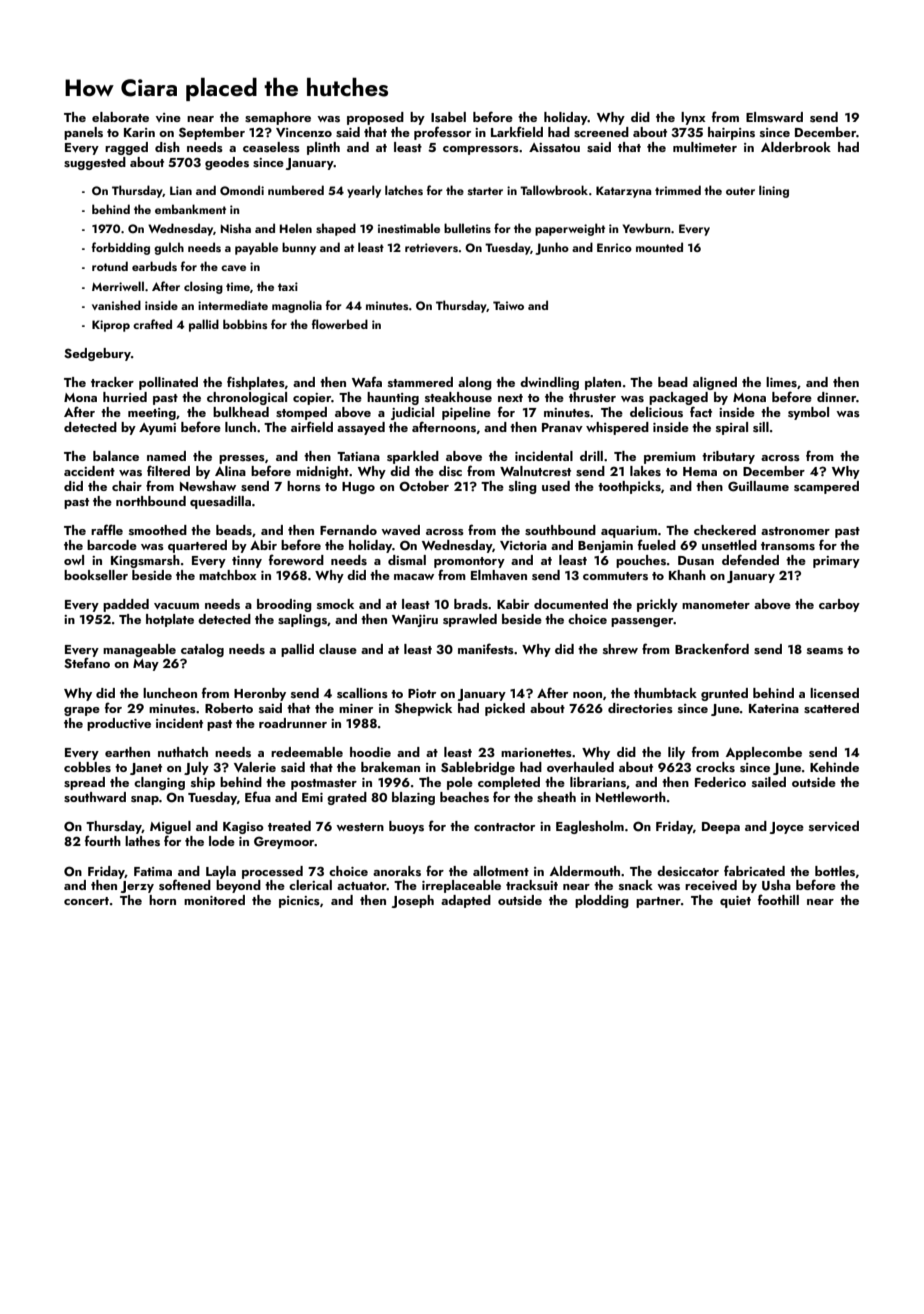  What do you see at coordinates (412, 413) in the screenshot?
I see `judicial` at bounding box center [412, 413].
